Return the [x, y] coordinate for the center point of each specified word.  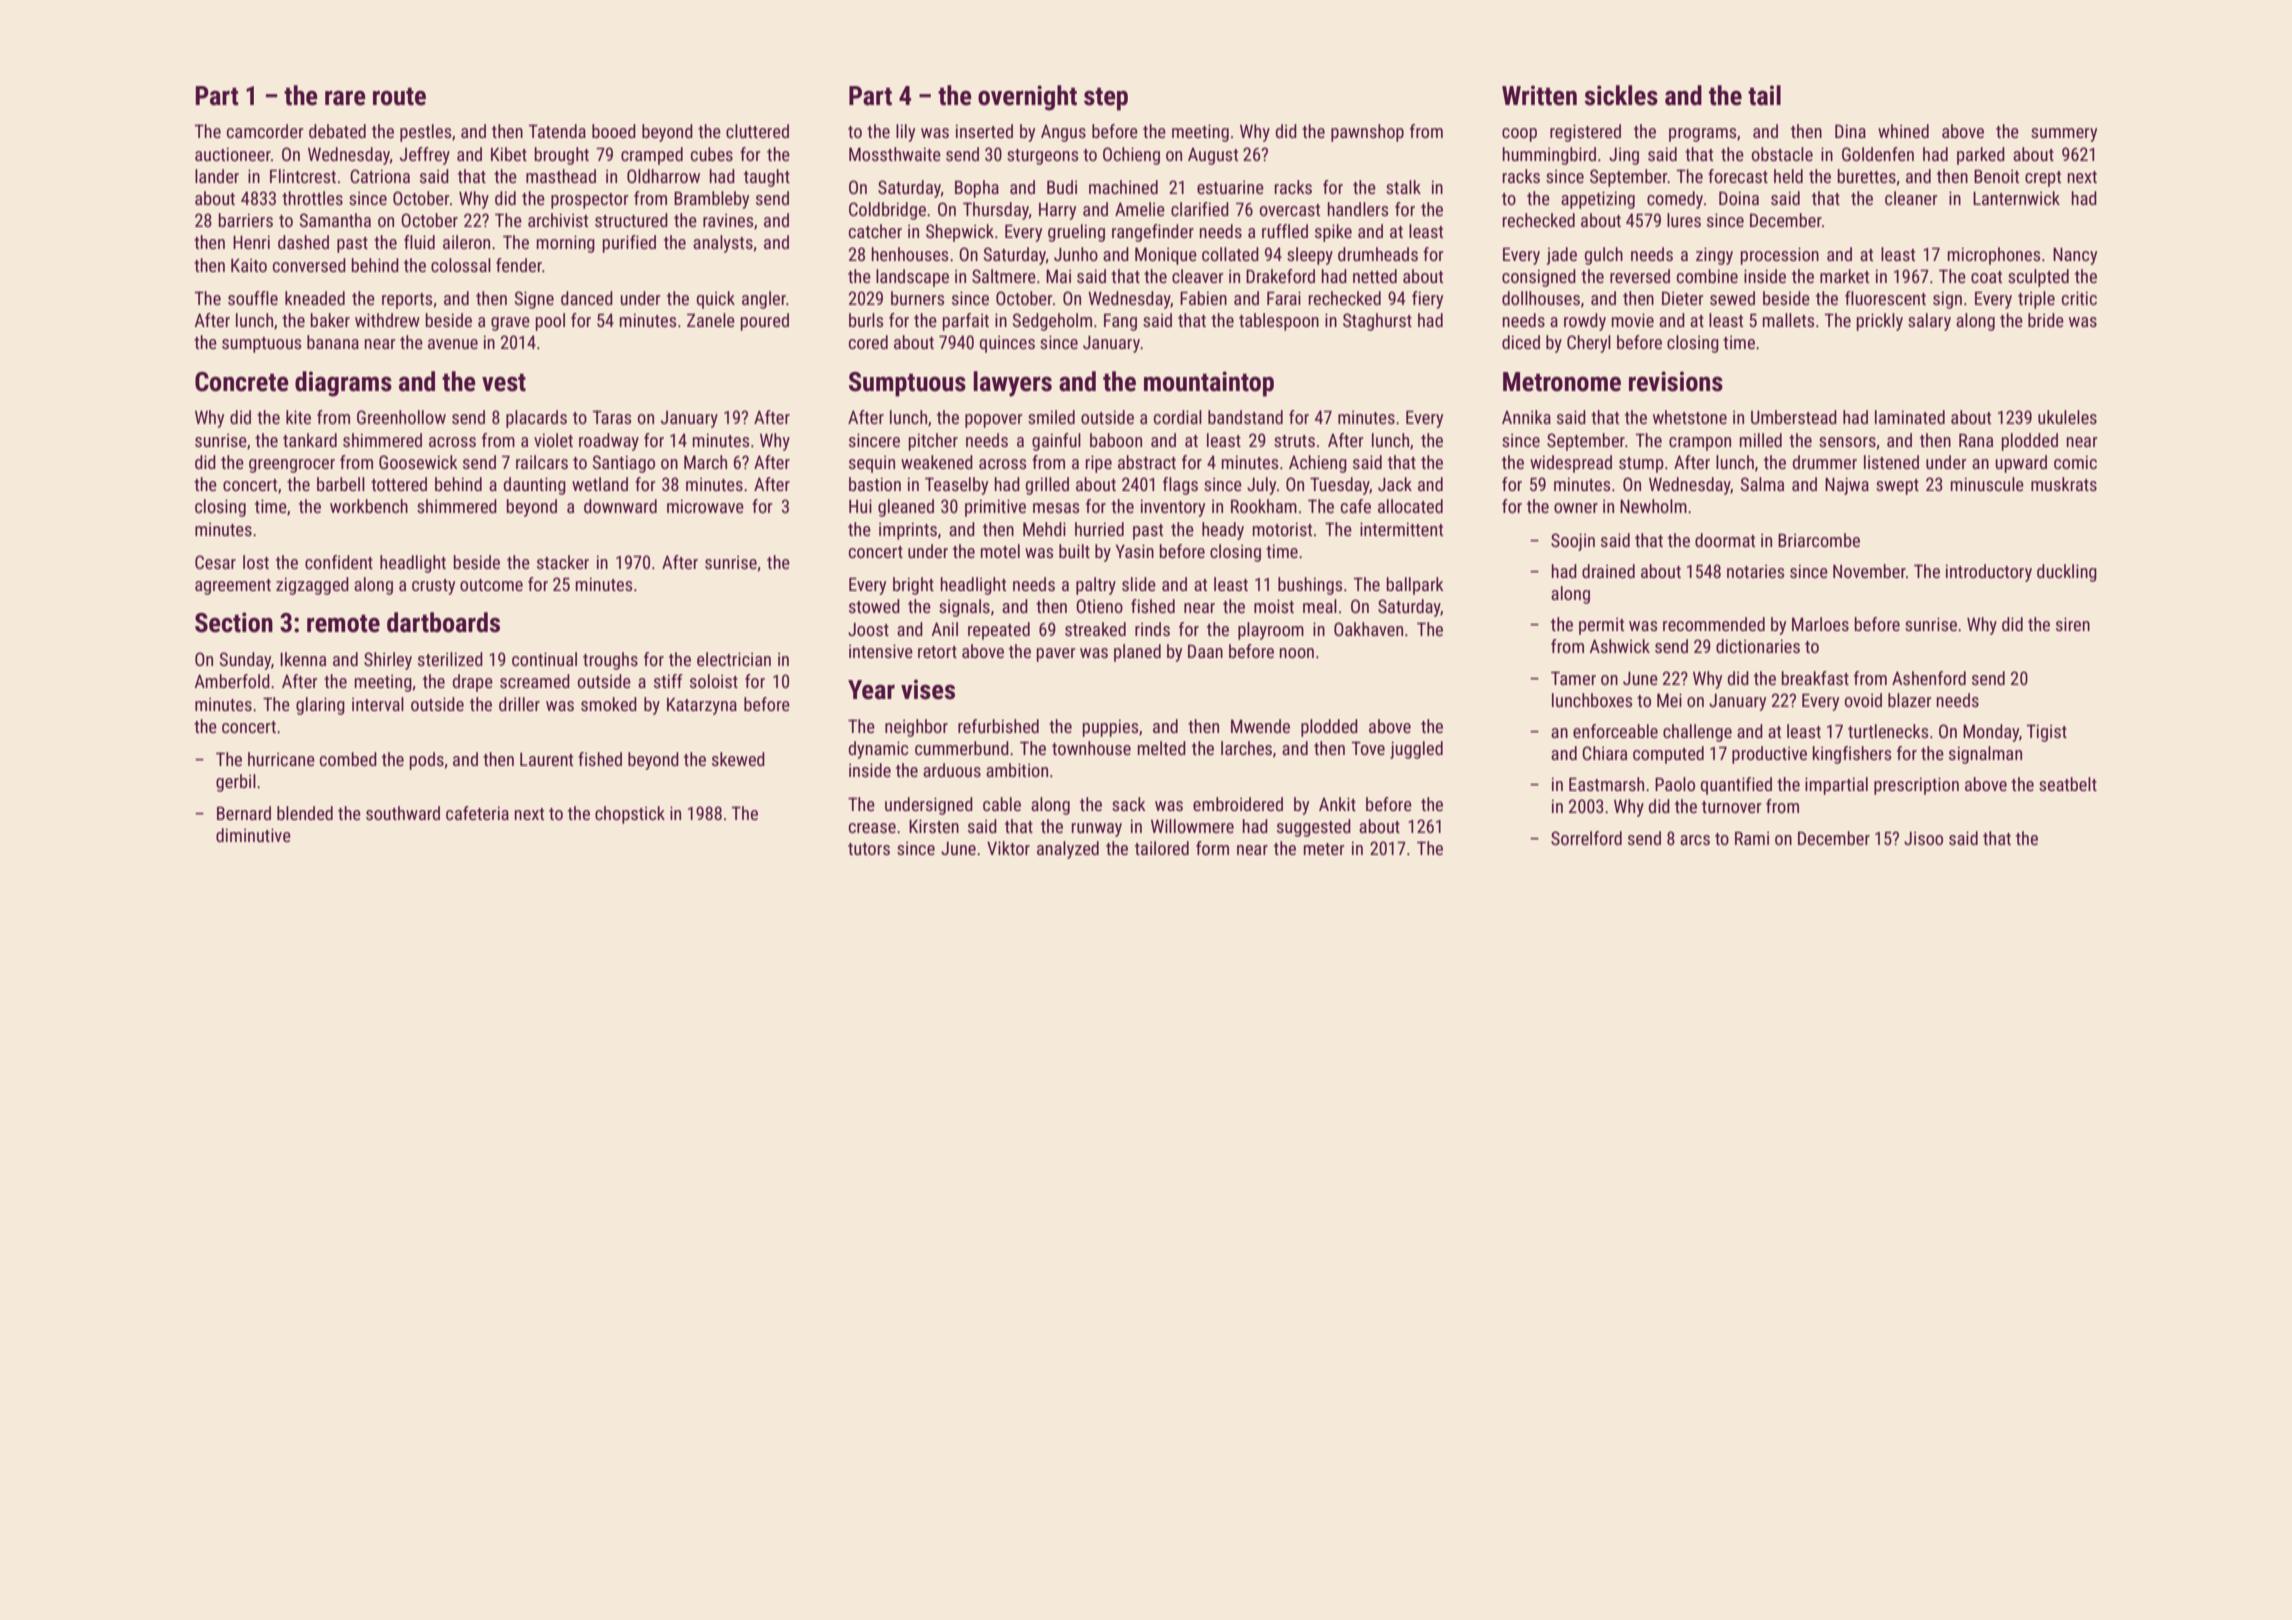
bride [2046, 320]
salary [1929, 322]
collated [1230, 254]
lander [217, 176]
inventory [1173, 508]
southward [403, 813]
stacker [563, 562]
